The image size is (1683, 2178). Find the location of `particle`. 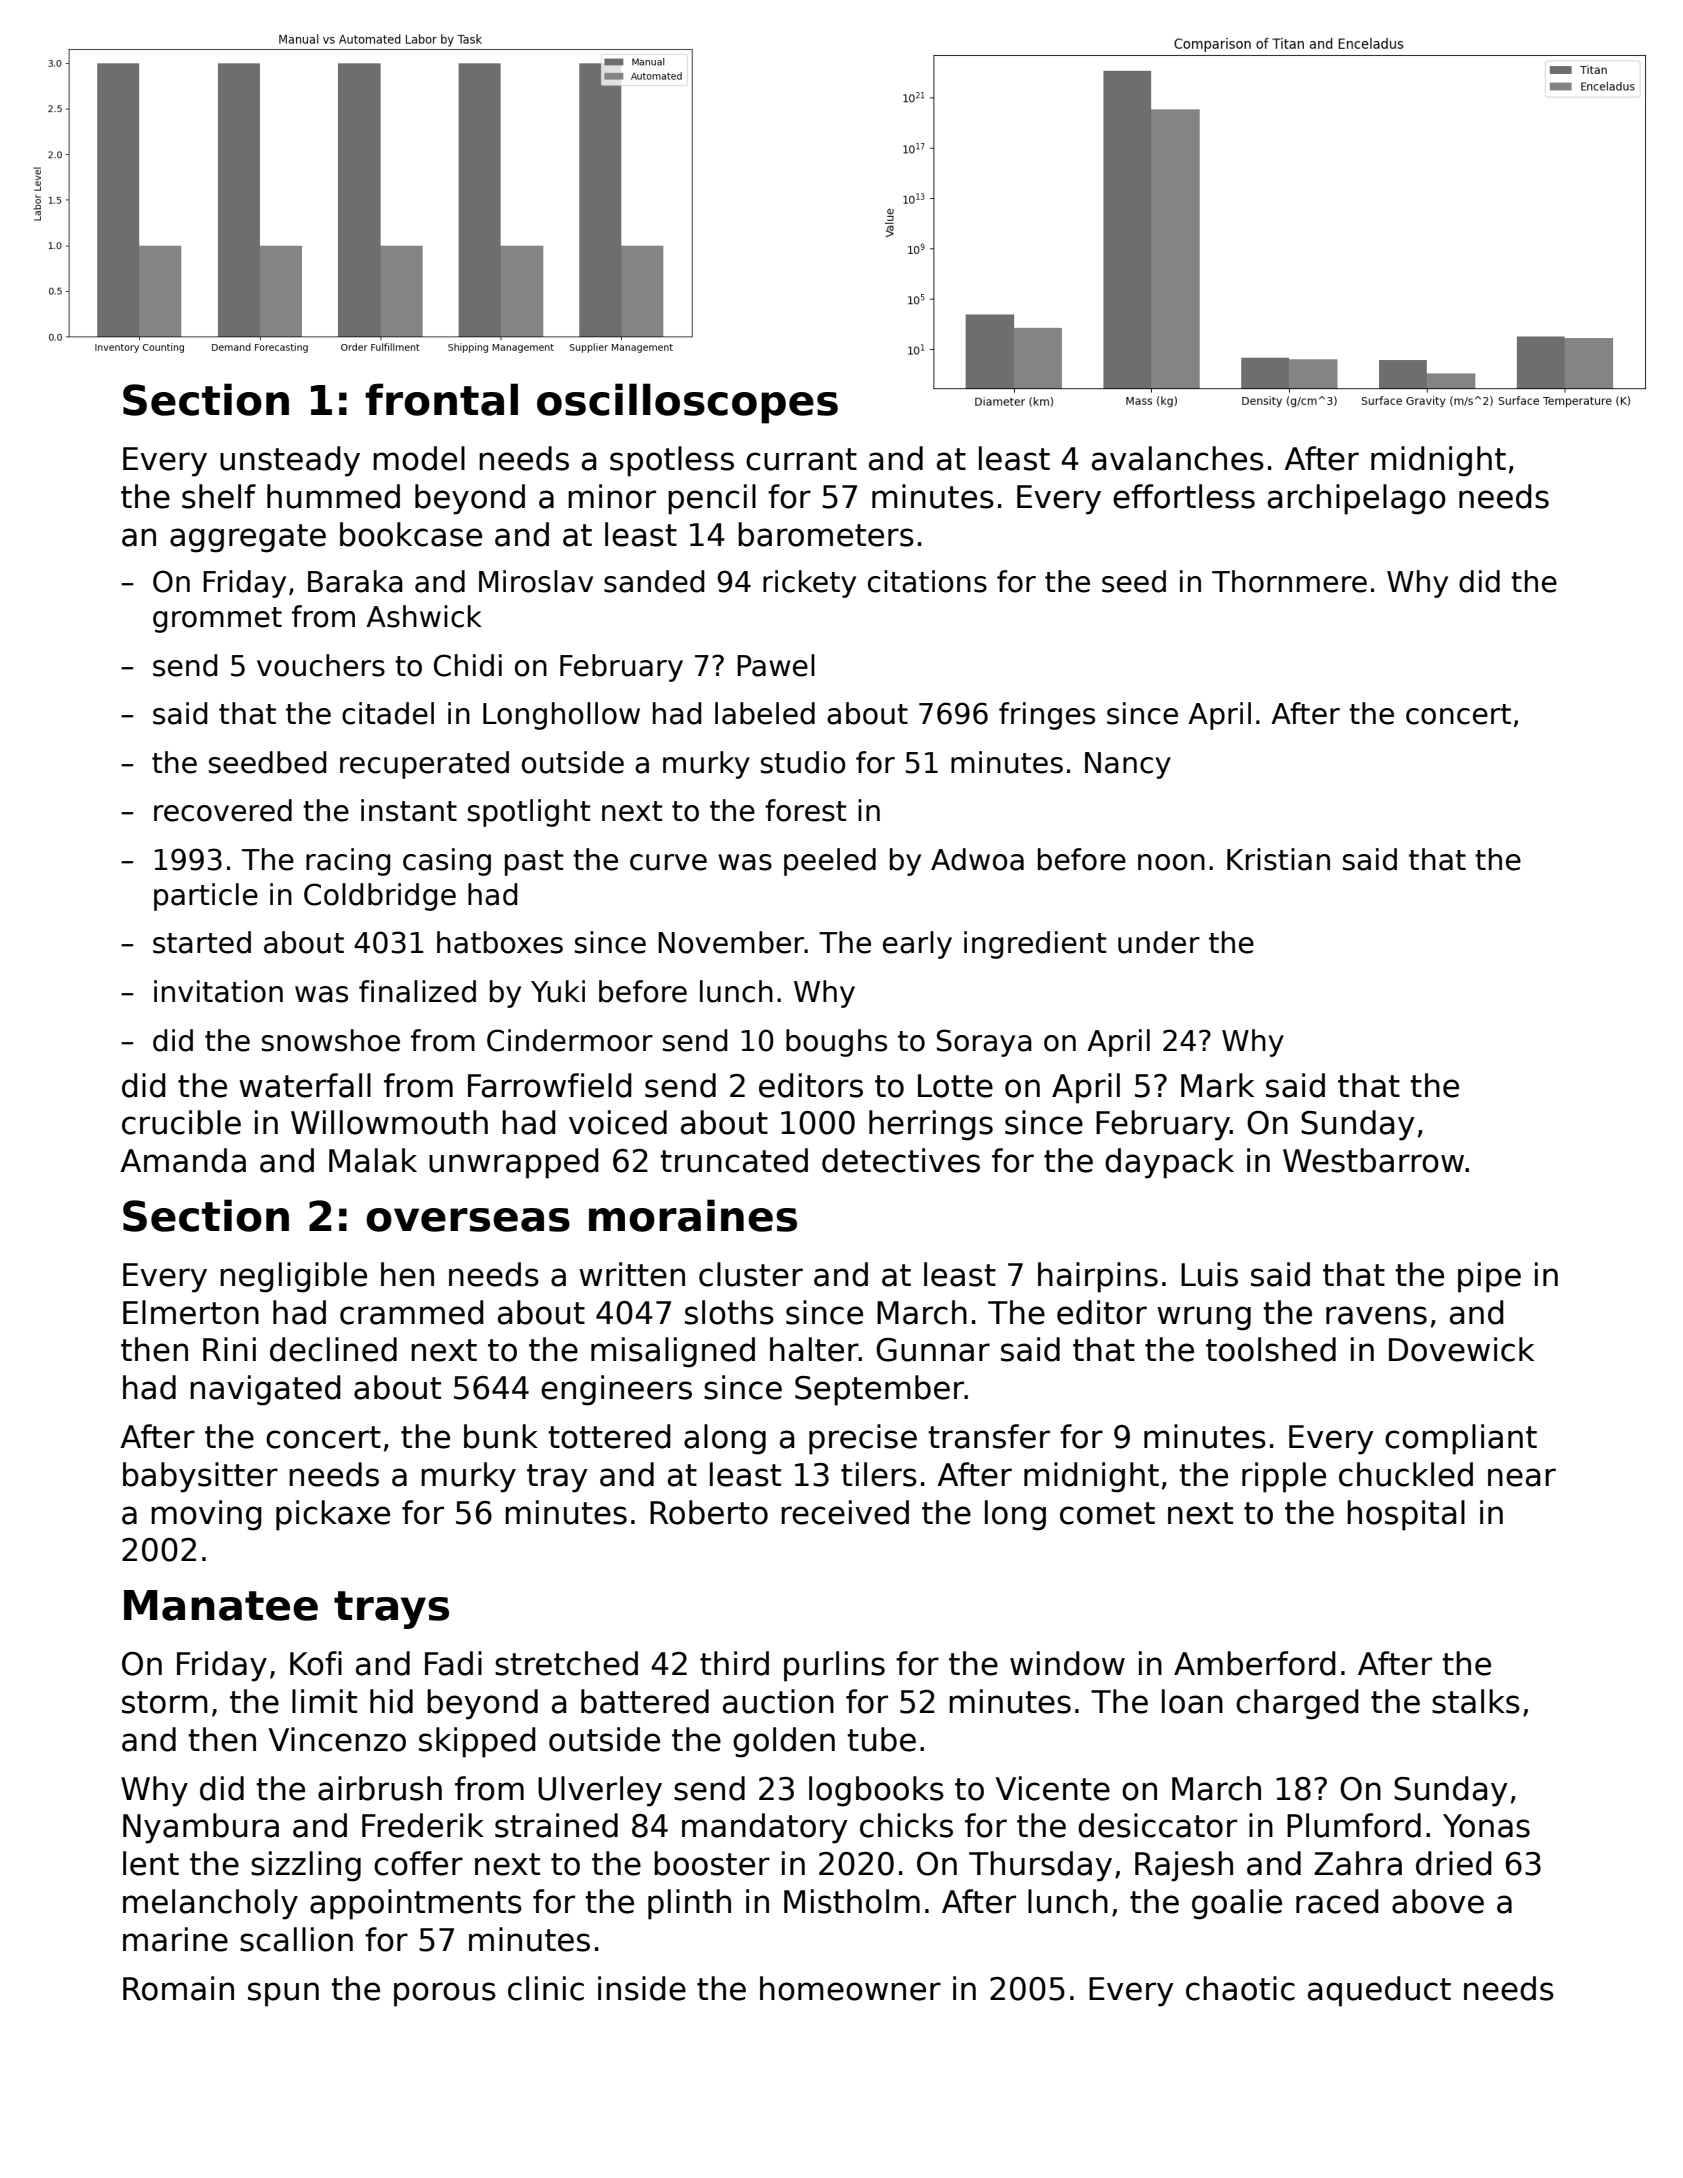

particle is located at coordinates (206, 897).
